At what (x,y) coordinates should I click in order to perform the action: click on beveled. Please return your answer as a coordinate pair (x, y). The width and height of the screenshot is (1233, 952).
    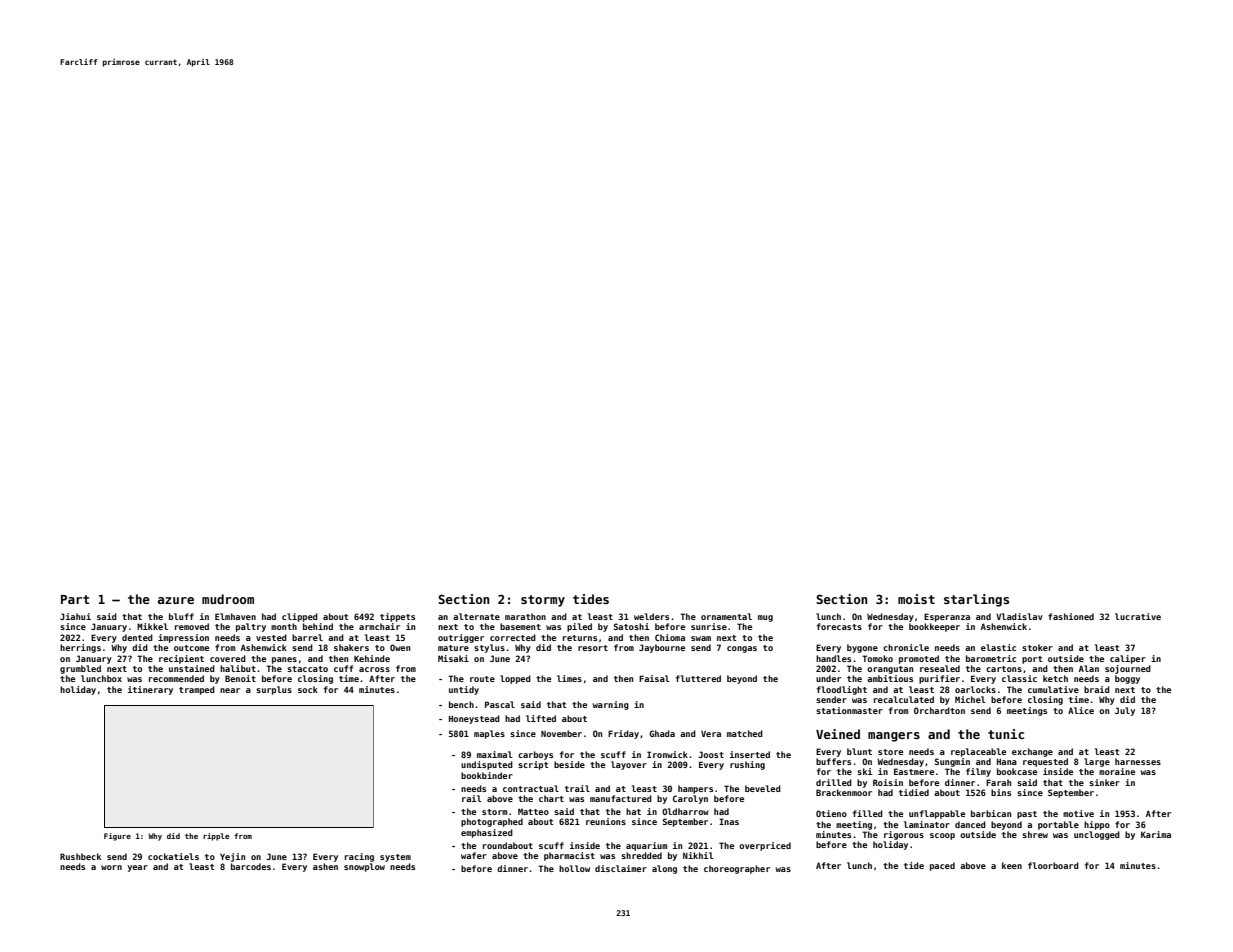
    Looking at the image, I should click on (763, 788).
